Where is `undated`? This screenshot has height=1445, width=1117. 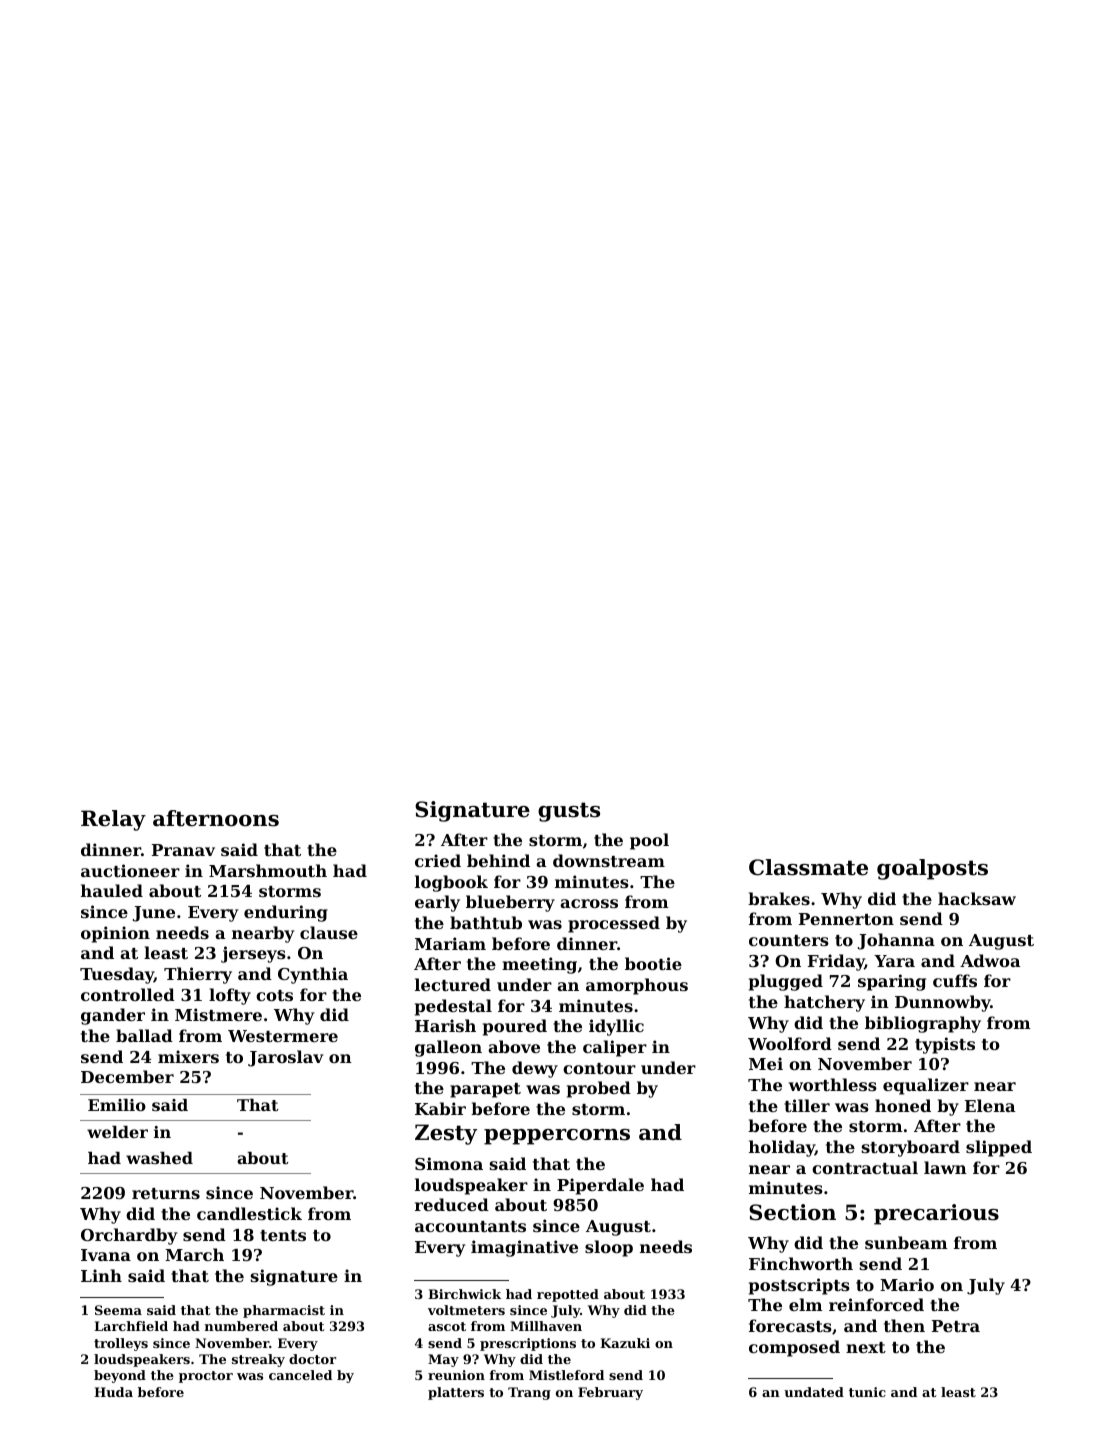
undated is located at coordinates (814, 1392).
